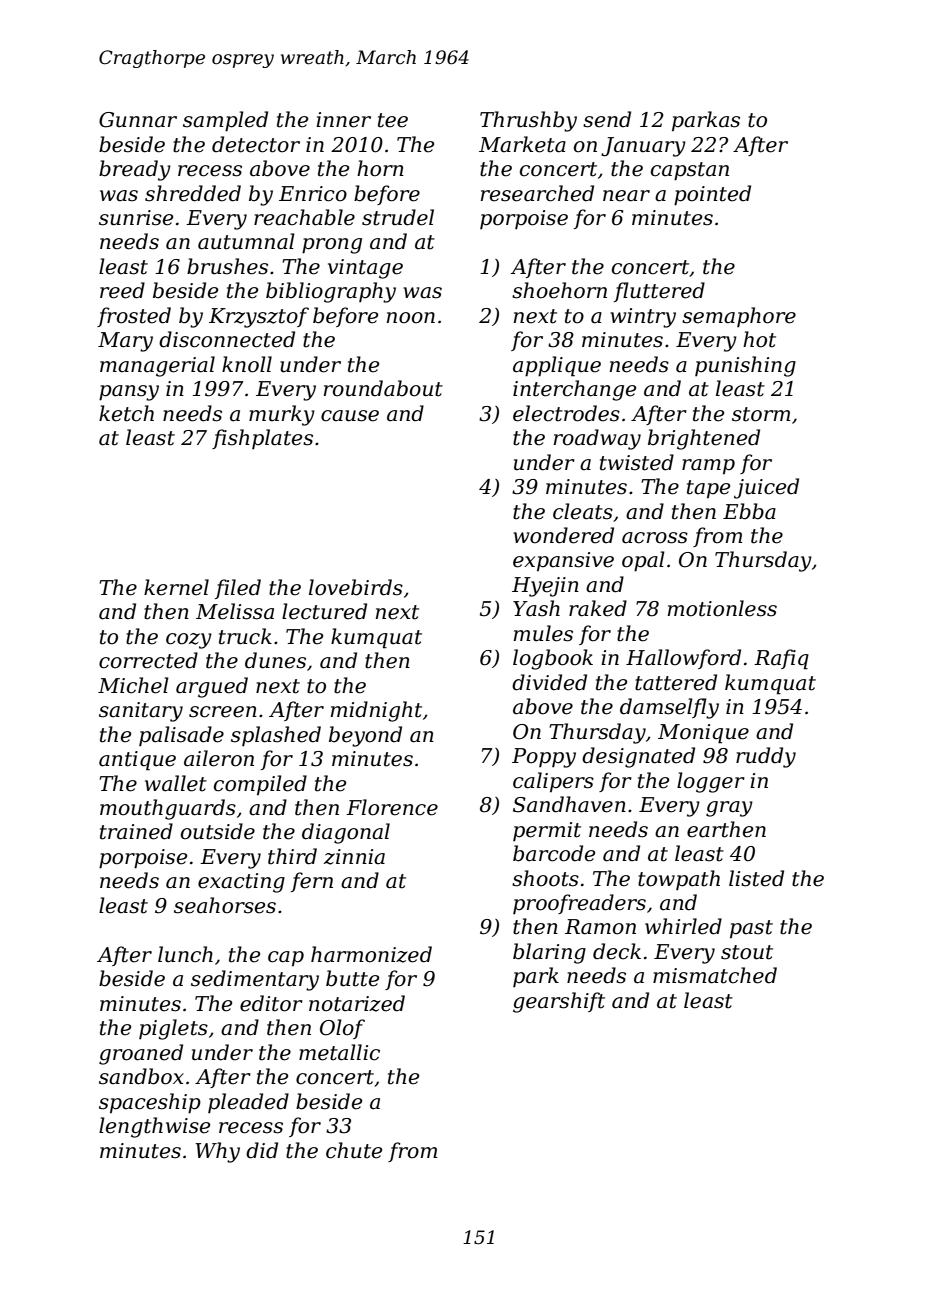 The image size is (925, 1312). I want to click on logger, so click(711, 782).
